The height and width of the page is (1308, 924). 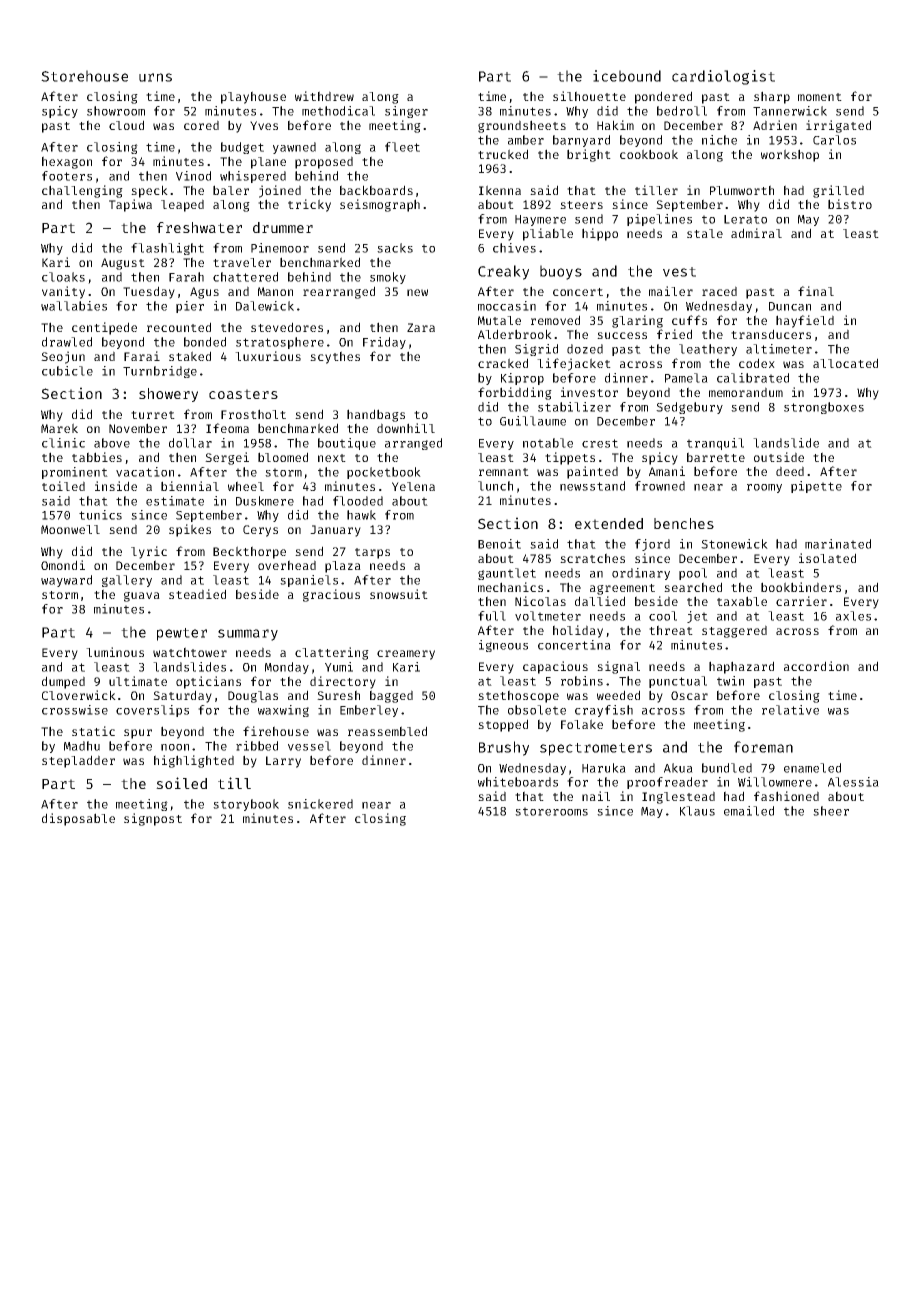 I want to click on ultimate, so click(x=138, y=681).
